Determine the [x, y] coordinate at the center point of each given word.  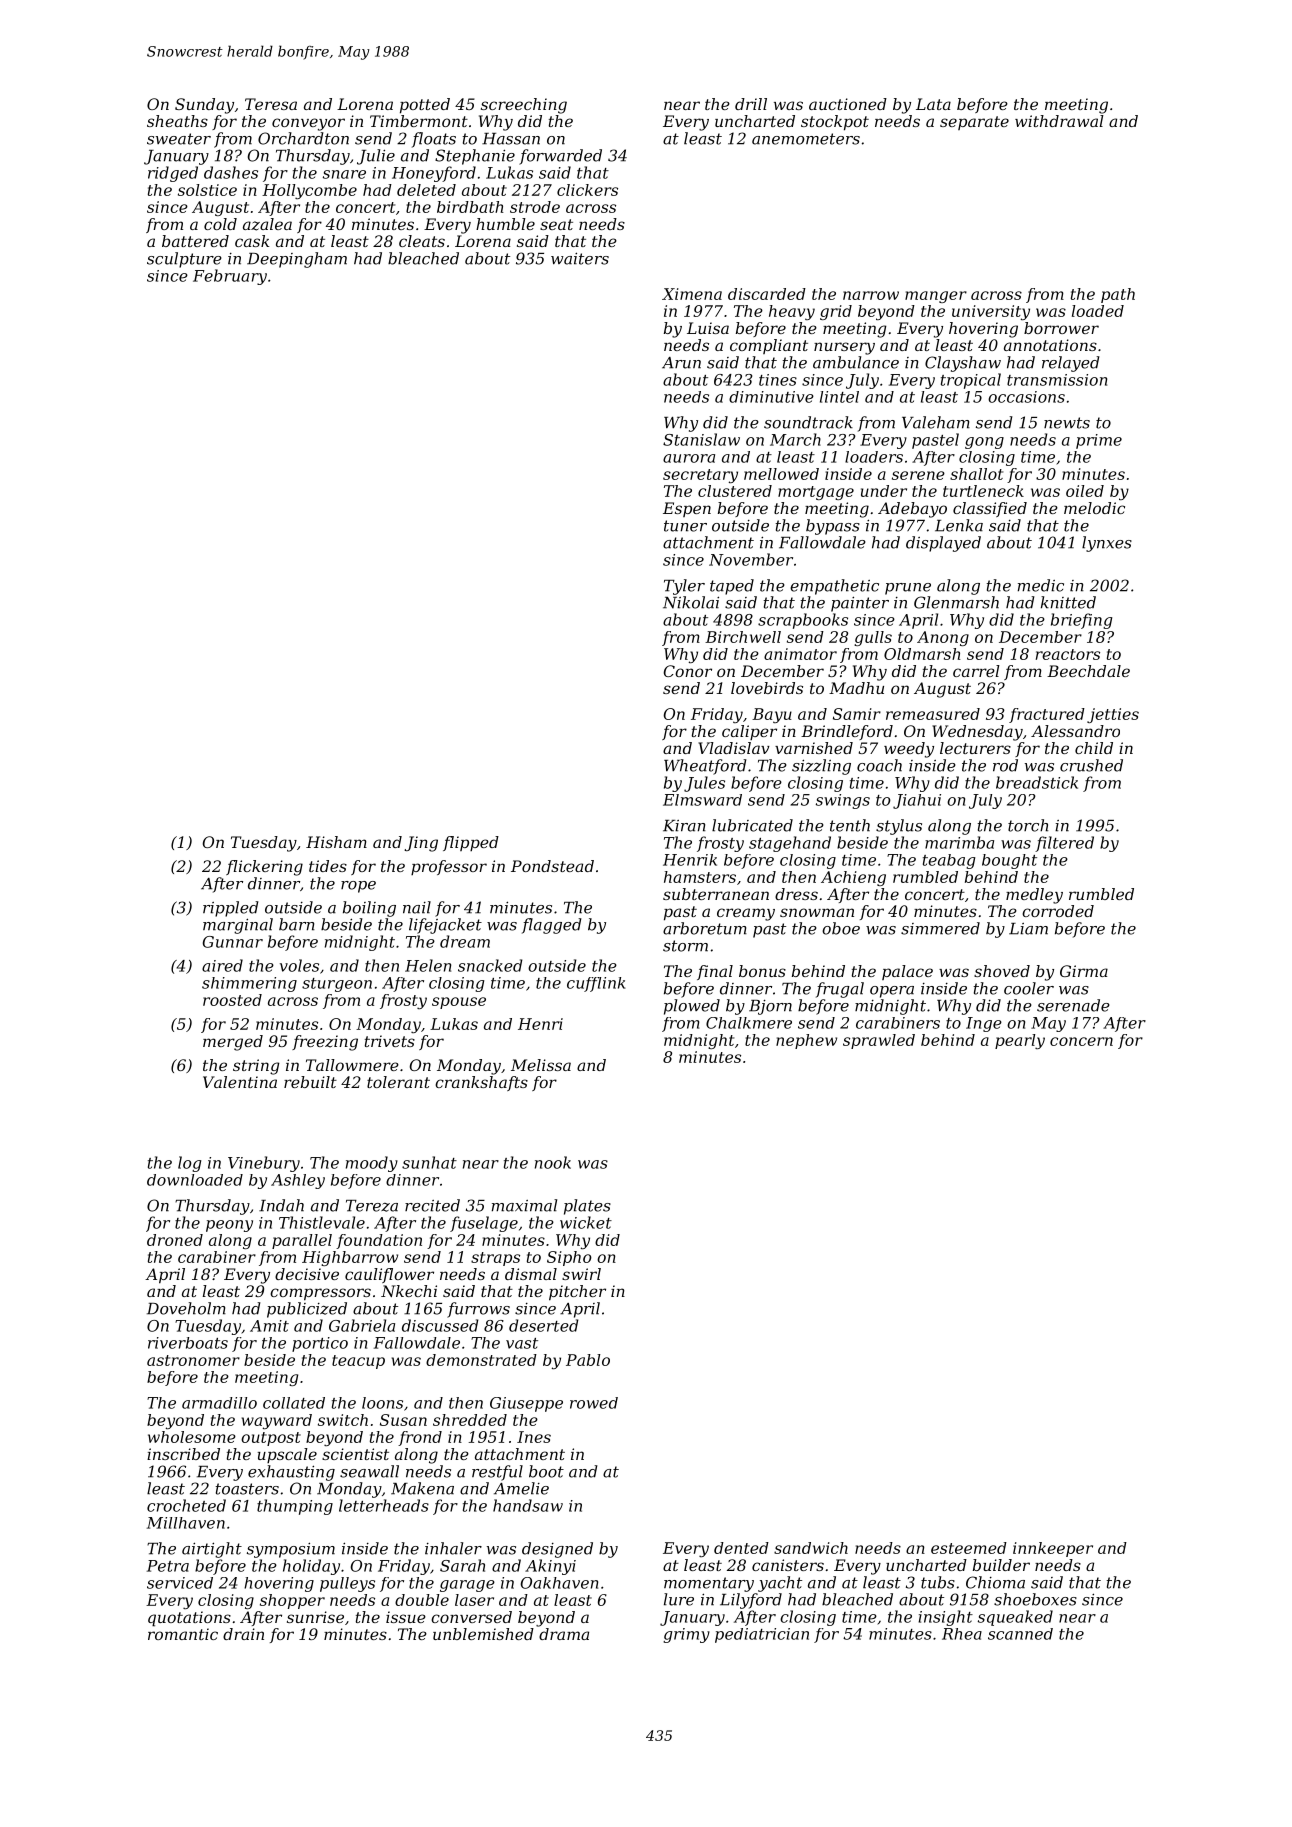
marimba [959, 842]
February [230, 277]
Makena [422, 1488]
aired [222, 965]
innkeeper [1053, 1549]
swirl [581, 1274]
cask [252, 241]
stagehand [790, 844]
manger [936, 297]
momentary [709, 1584]
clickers [587, 190]
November [751, 559]
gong [984, 443]
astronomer [193, 1360]
